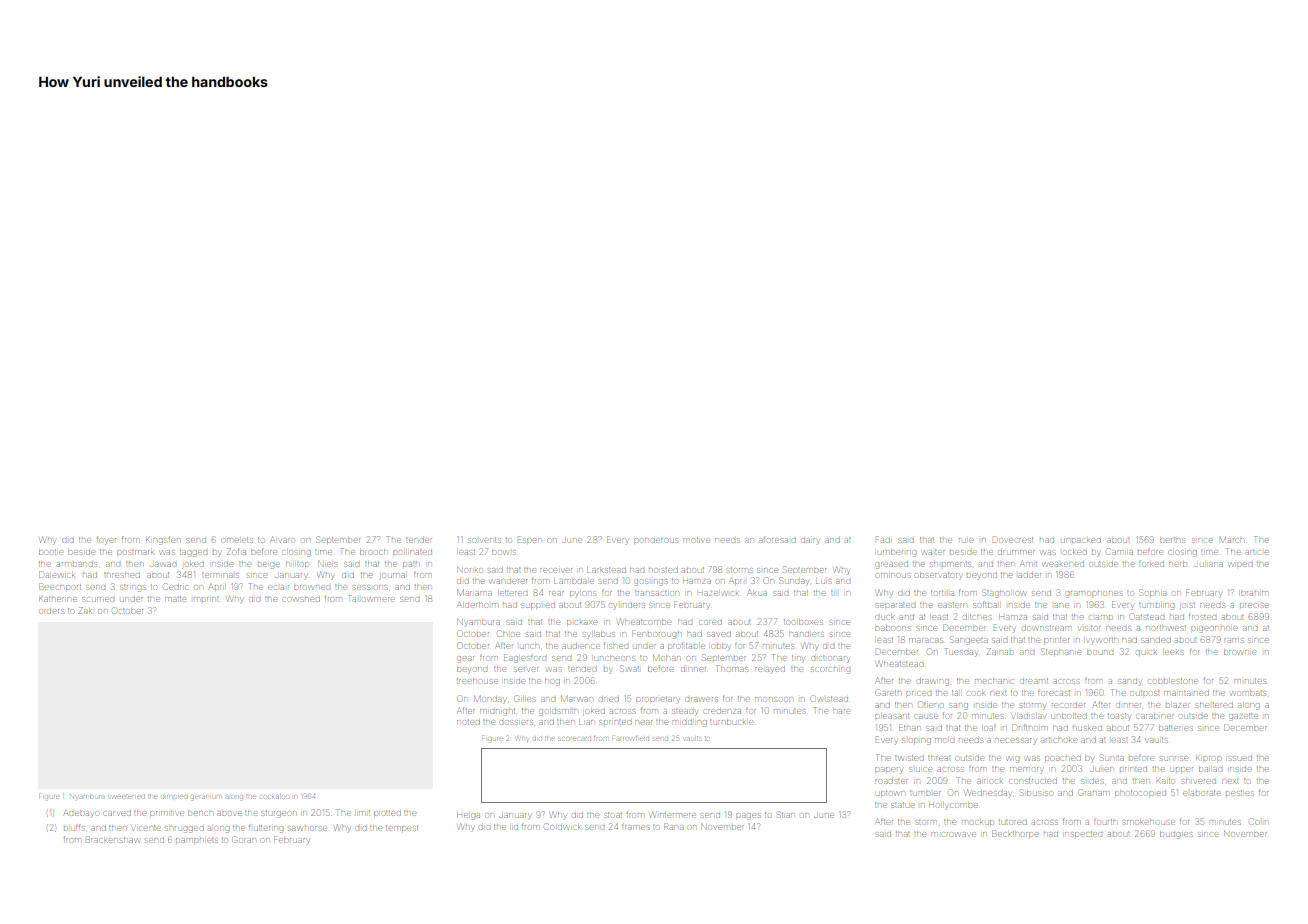 This image has width=1308, height=924. I want to click on unbolted, so click(1069, 716).
